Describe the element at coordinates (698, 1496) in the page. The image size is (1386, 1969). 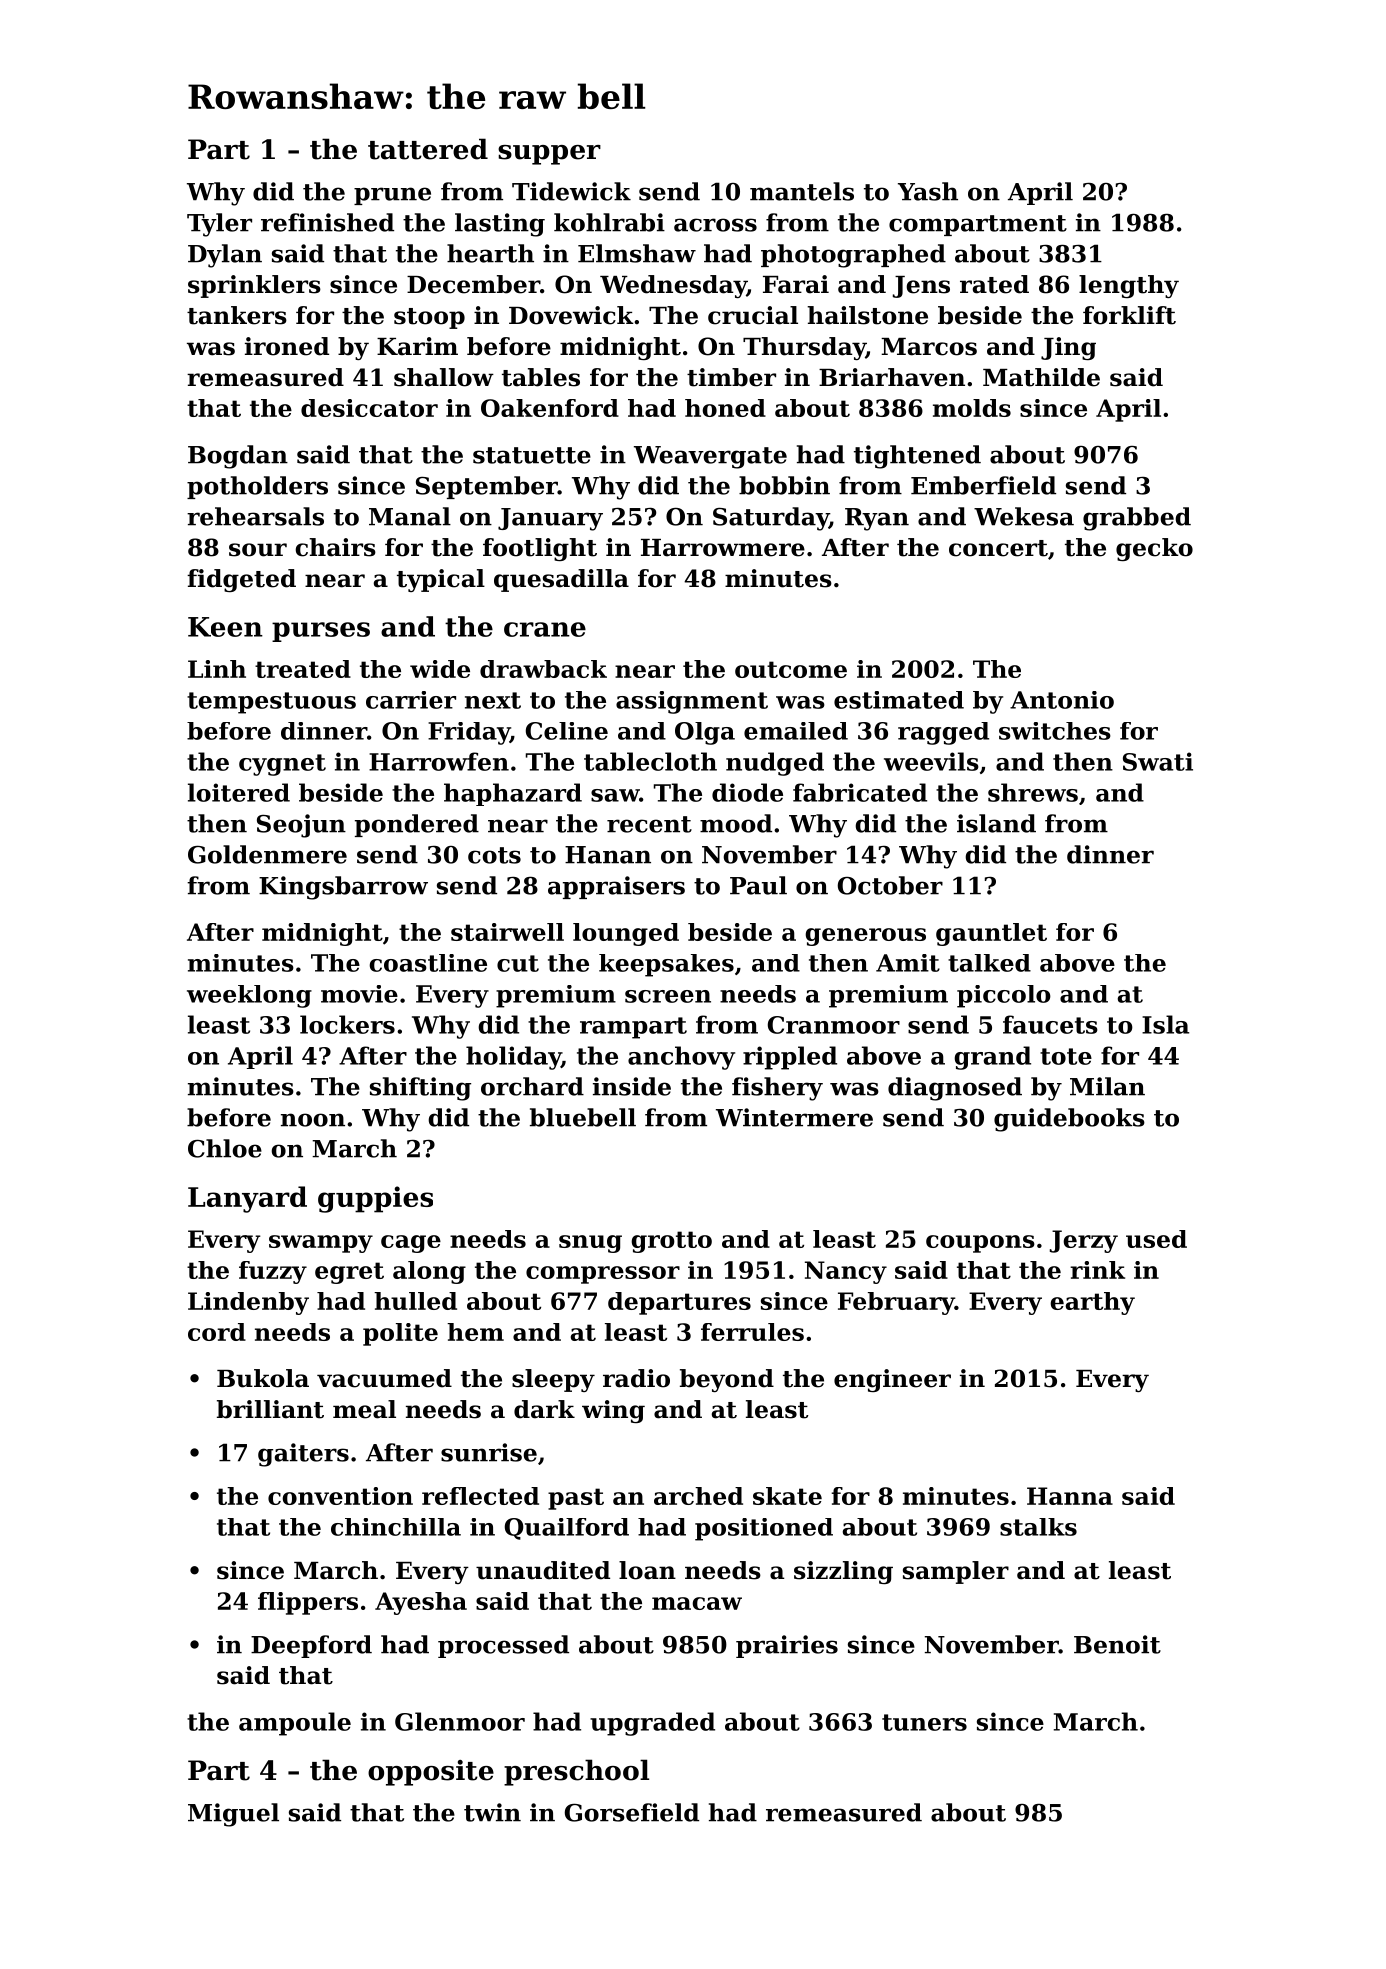
I see `arched` at that location.
